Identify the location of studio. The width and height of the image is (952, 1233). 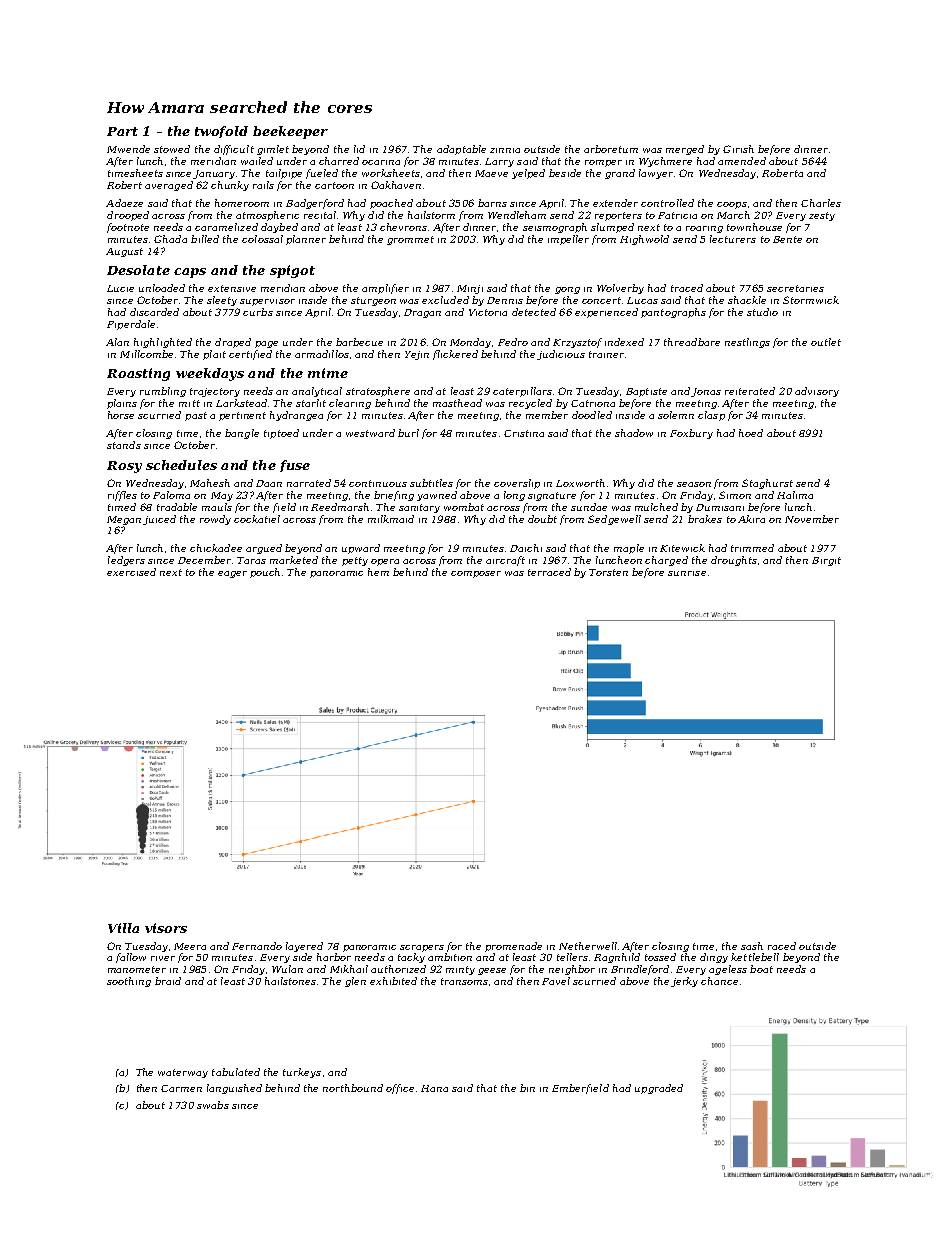
(762, 312).
